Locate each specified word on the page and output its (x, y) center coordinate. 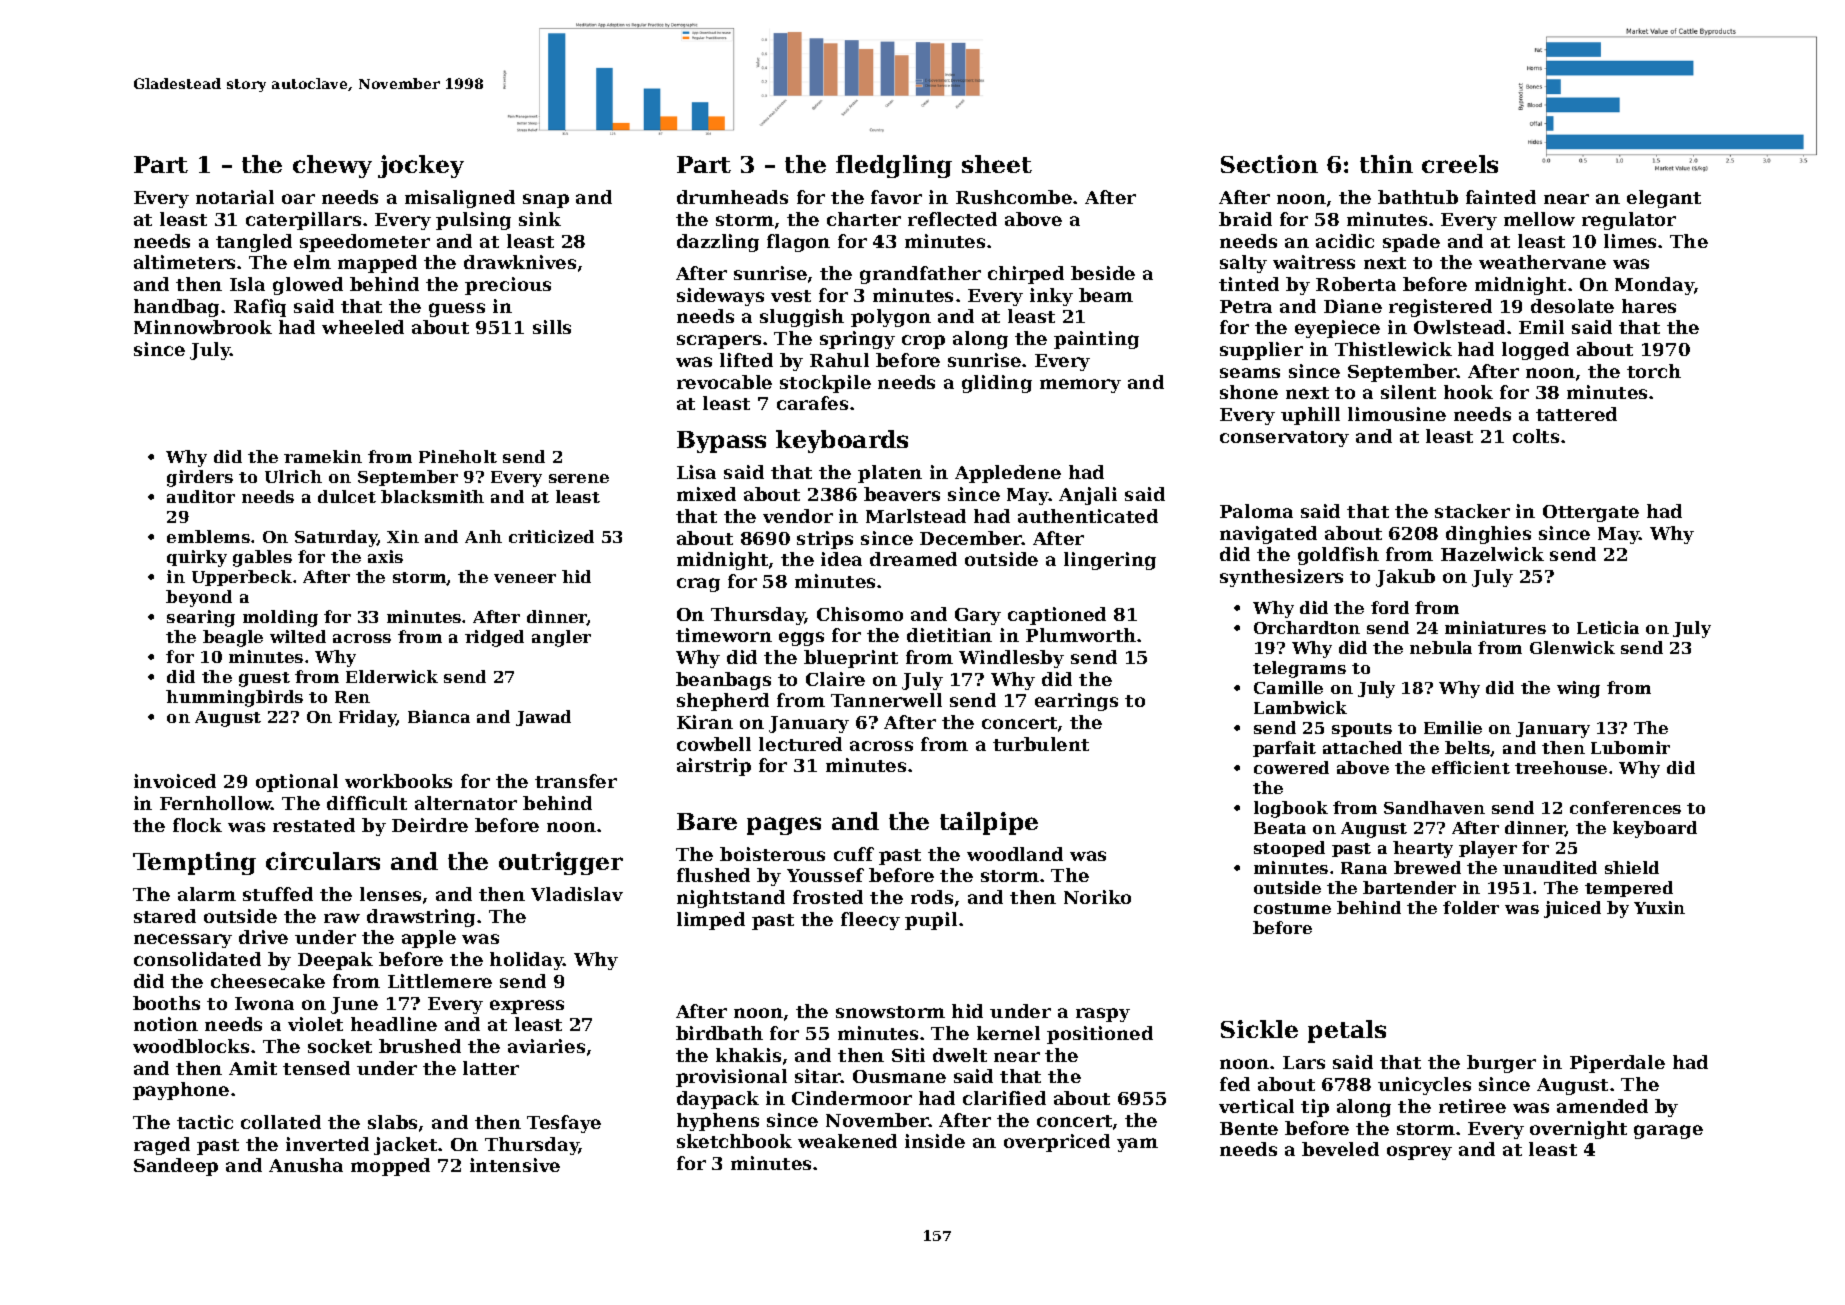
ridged (494, 638)
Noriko (1097, 897)
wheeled (363, 327)
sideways (720, 297)
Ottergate (1591, 513)
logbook (1291, 809)
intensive (515, 1165)
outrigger (561, 863)
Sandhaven (1434, 807)
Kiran (705, 722)
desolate (1572, 306)
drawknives (520, 262)
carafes (812, 403)
